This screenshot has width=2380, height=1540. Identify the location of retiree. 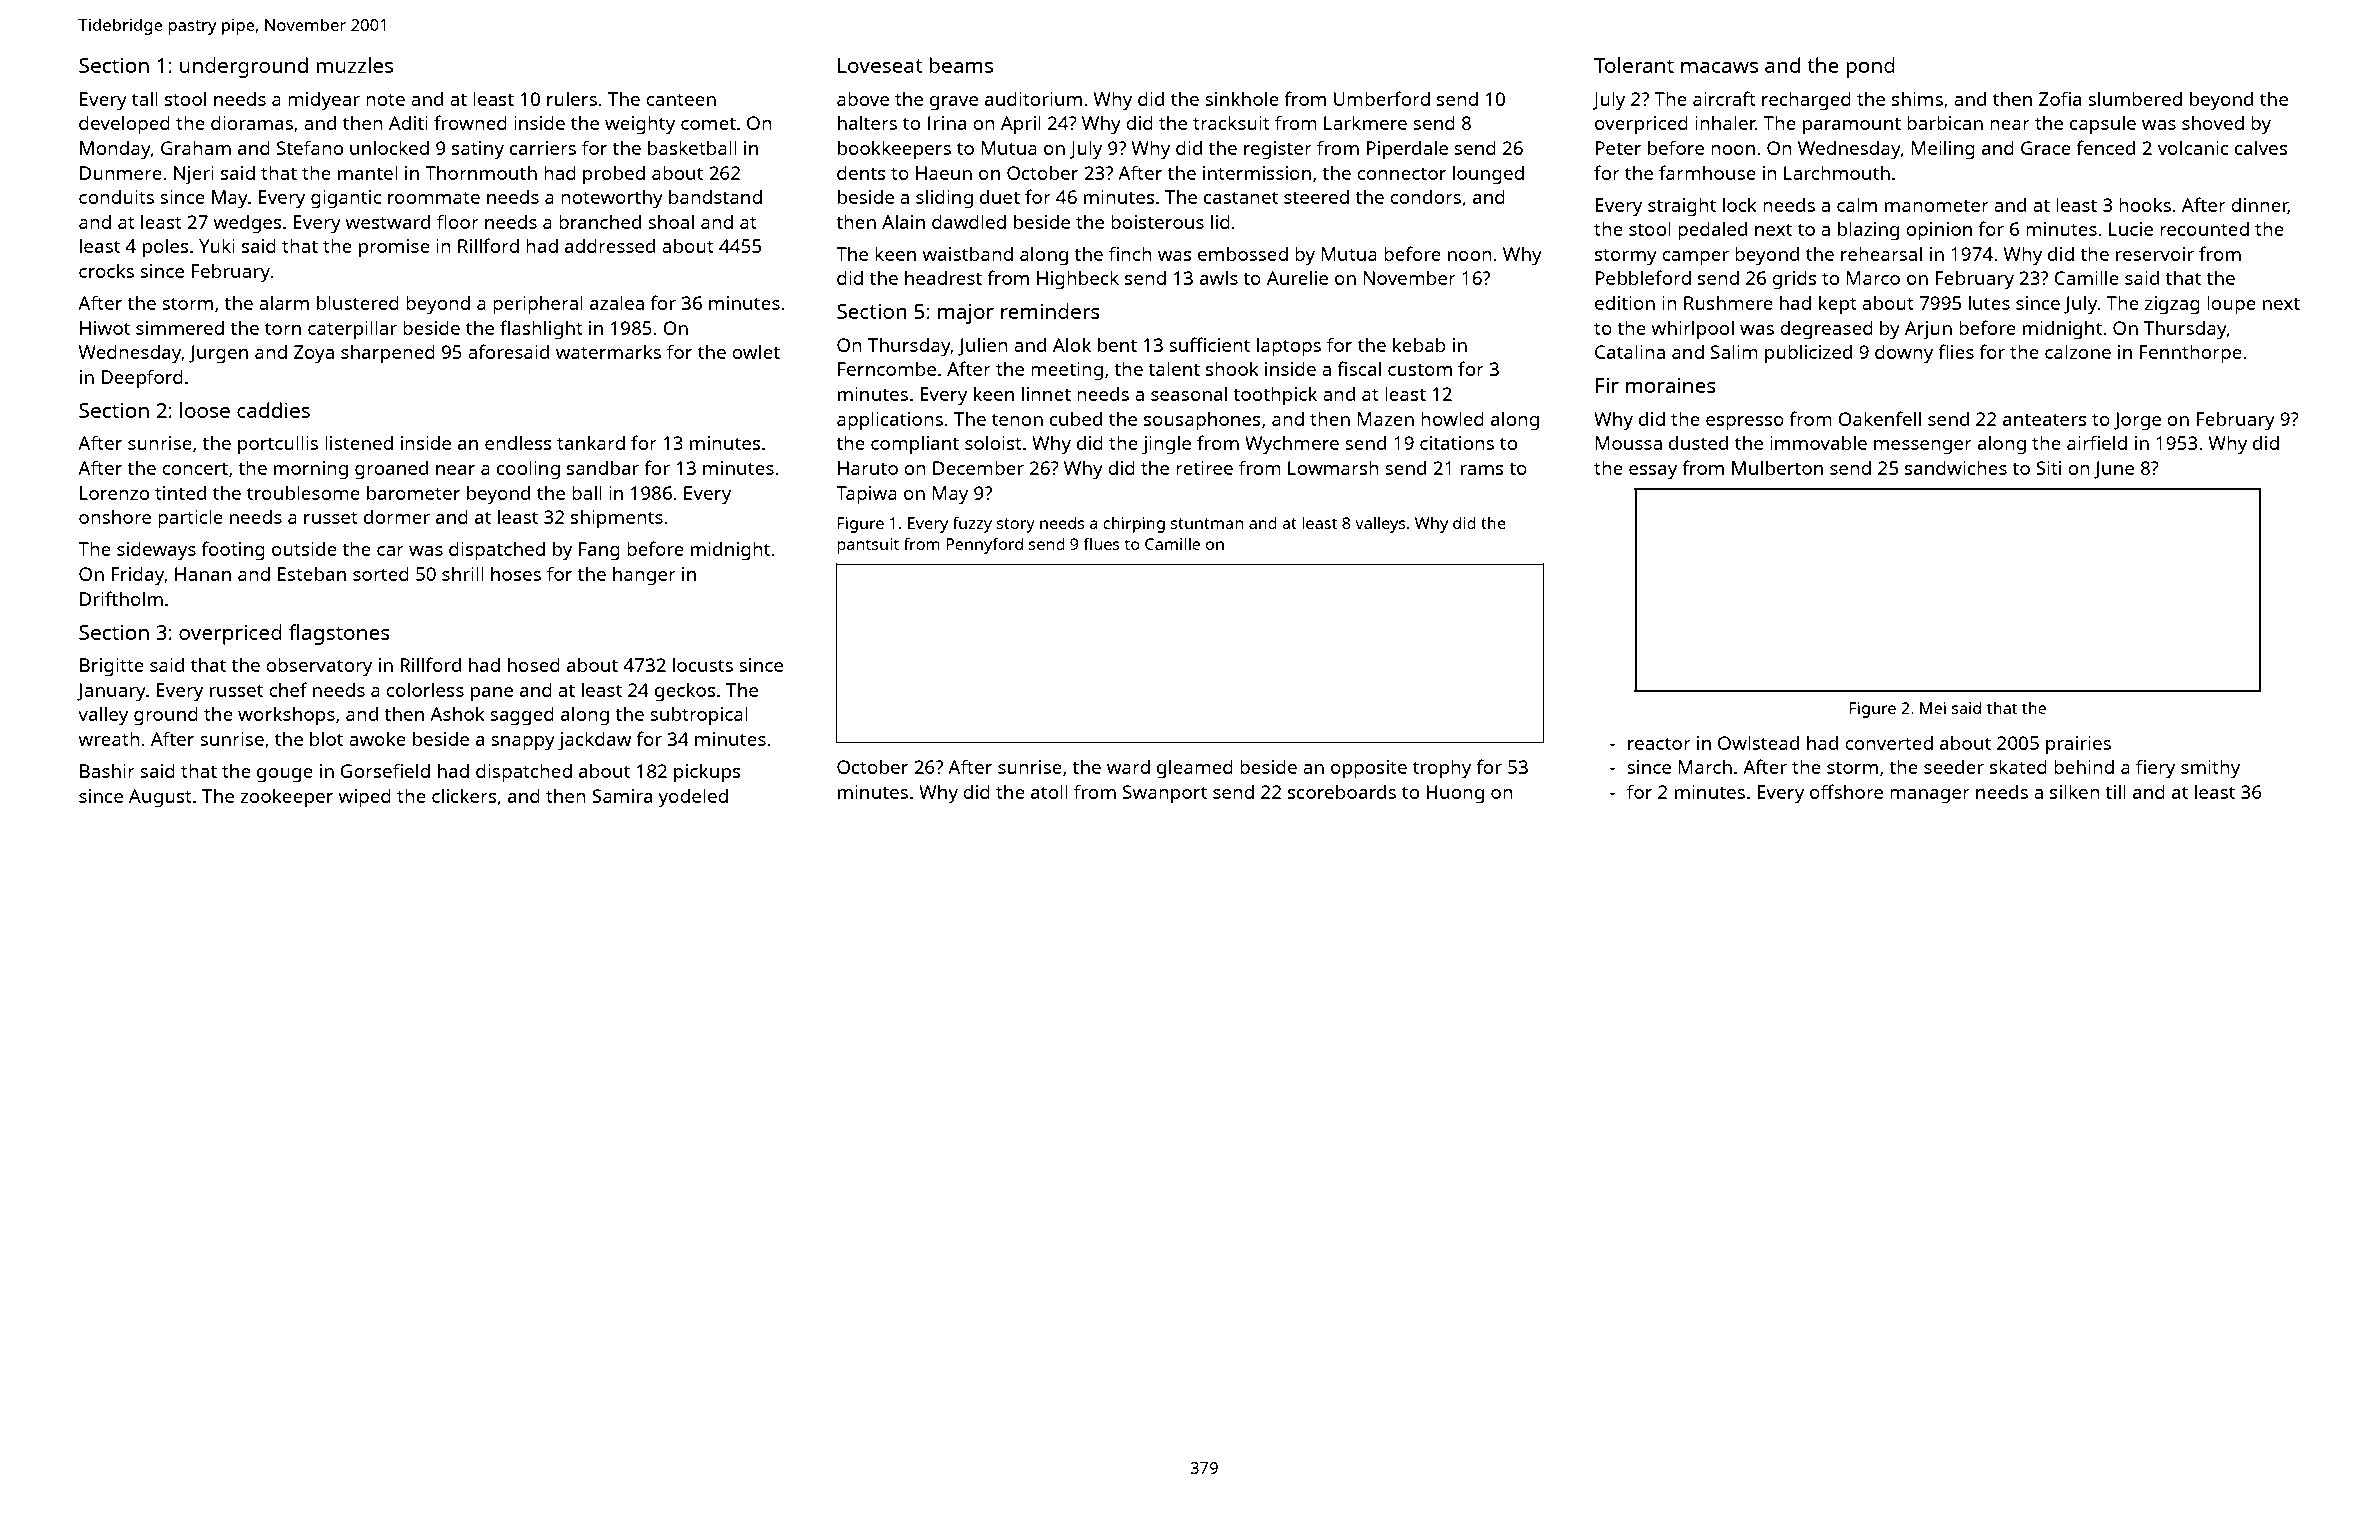
(1204, 468).
